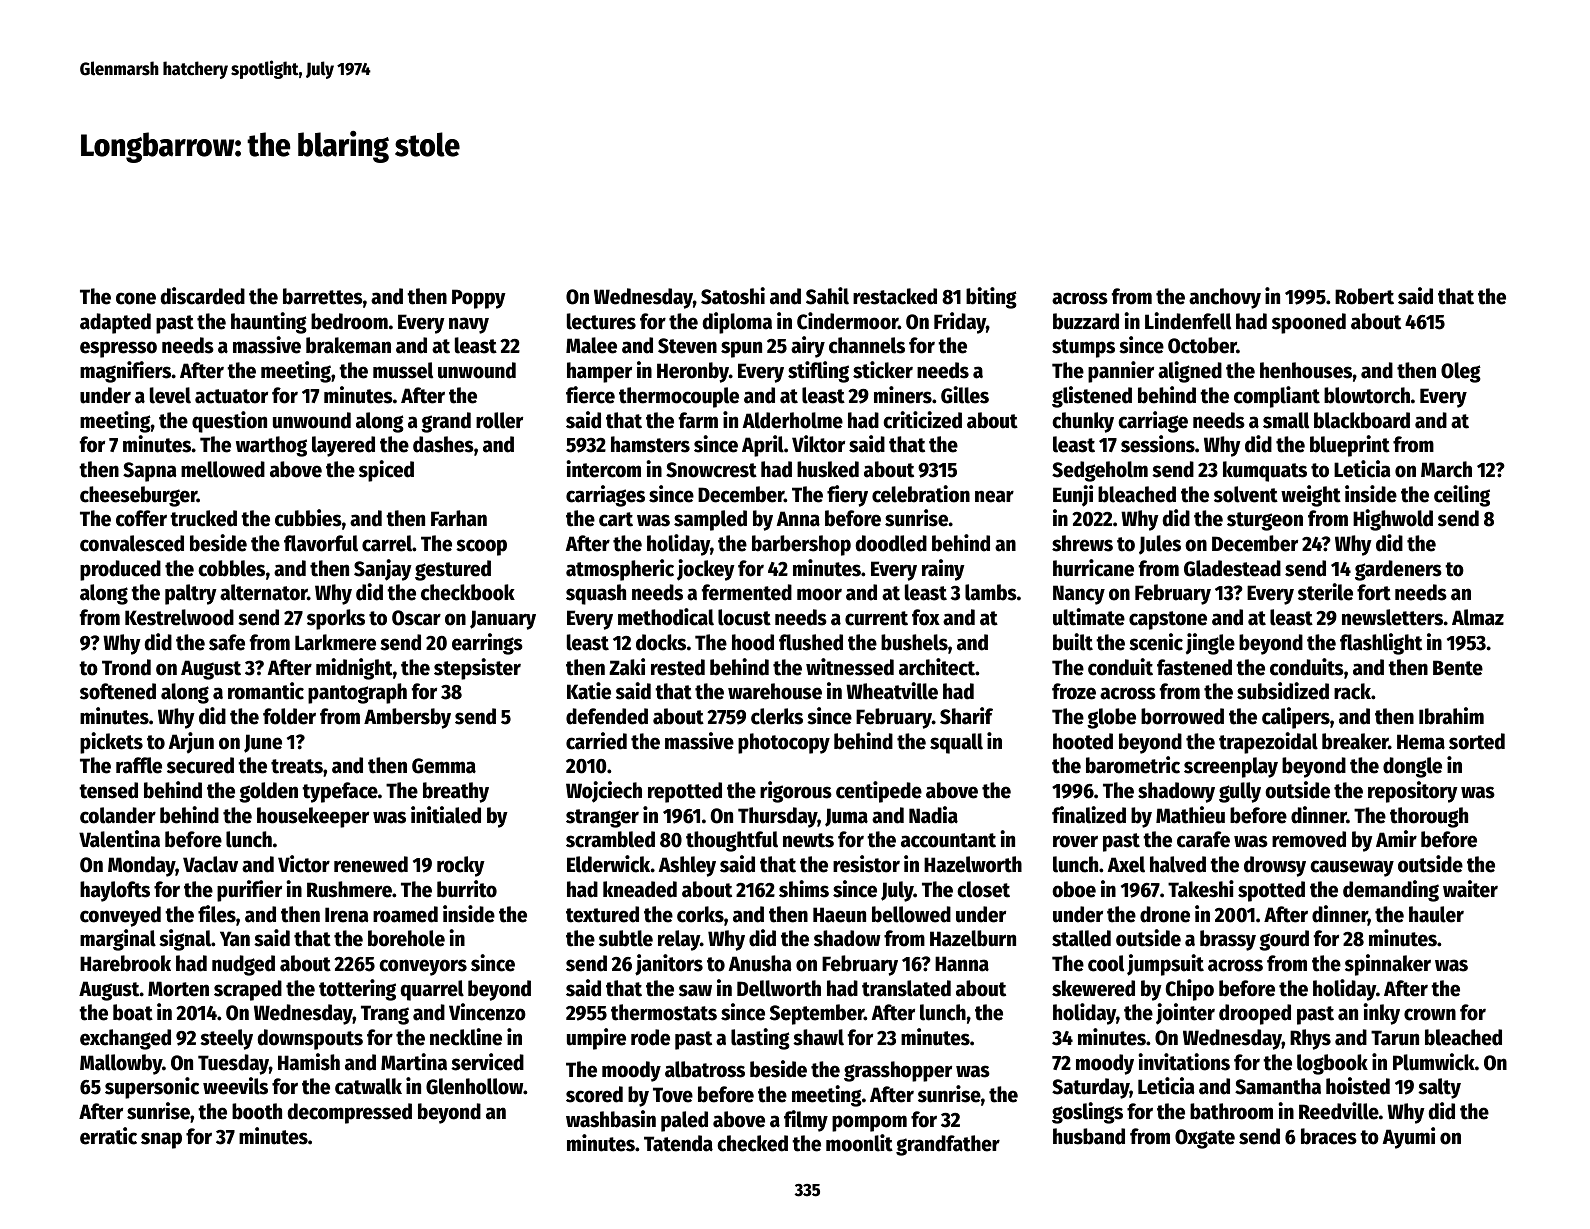  What do you see at coordinates (666, 617) in the screenshot?
I see `methodical` at bounding box center [666, 617].
